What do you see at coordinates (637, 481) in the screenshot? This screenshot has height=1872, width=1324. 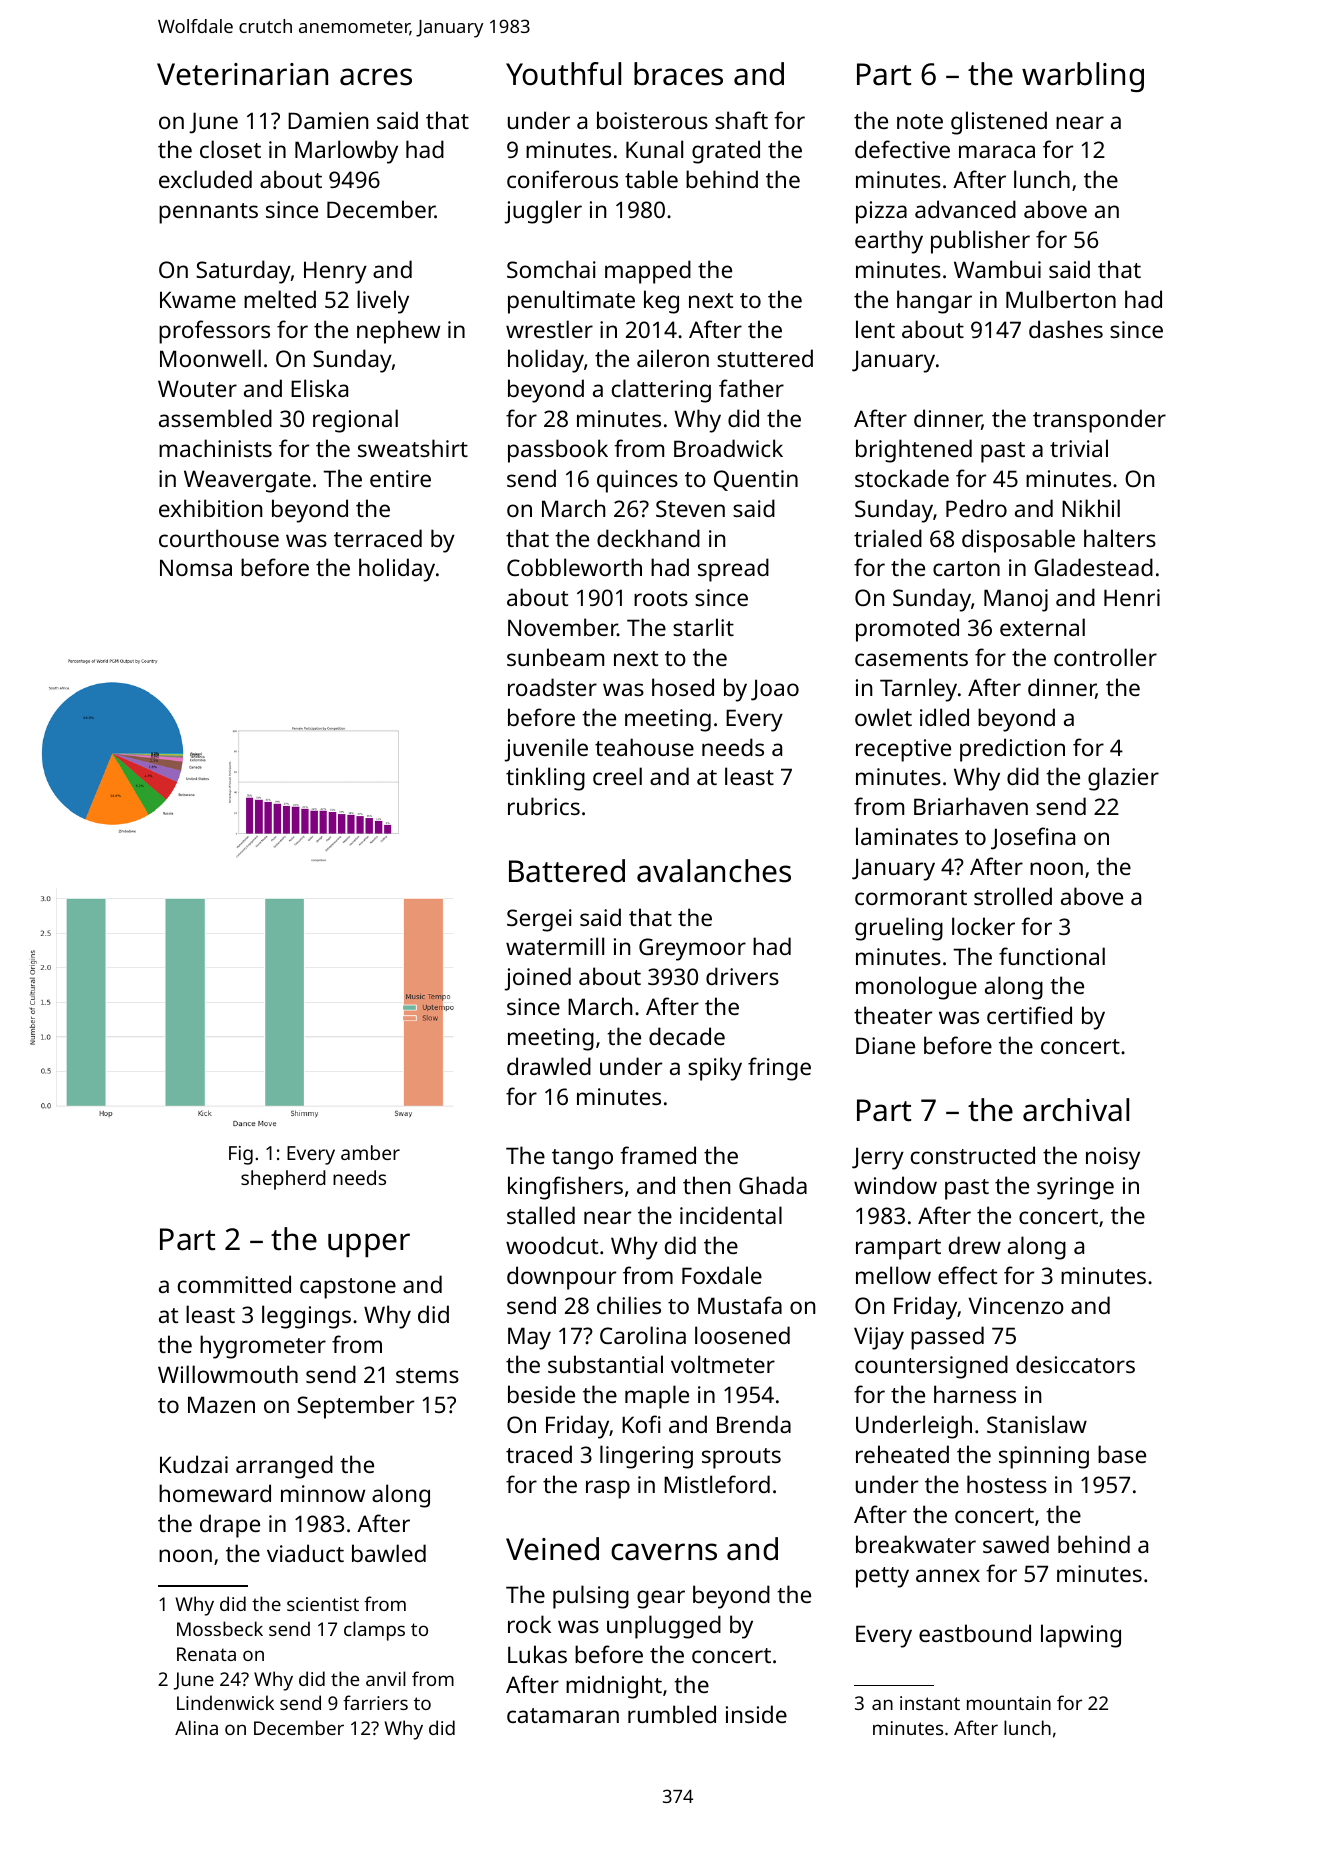 I see `quinces` at bounding box center [637, 481].
